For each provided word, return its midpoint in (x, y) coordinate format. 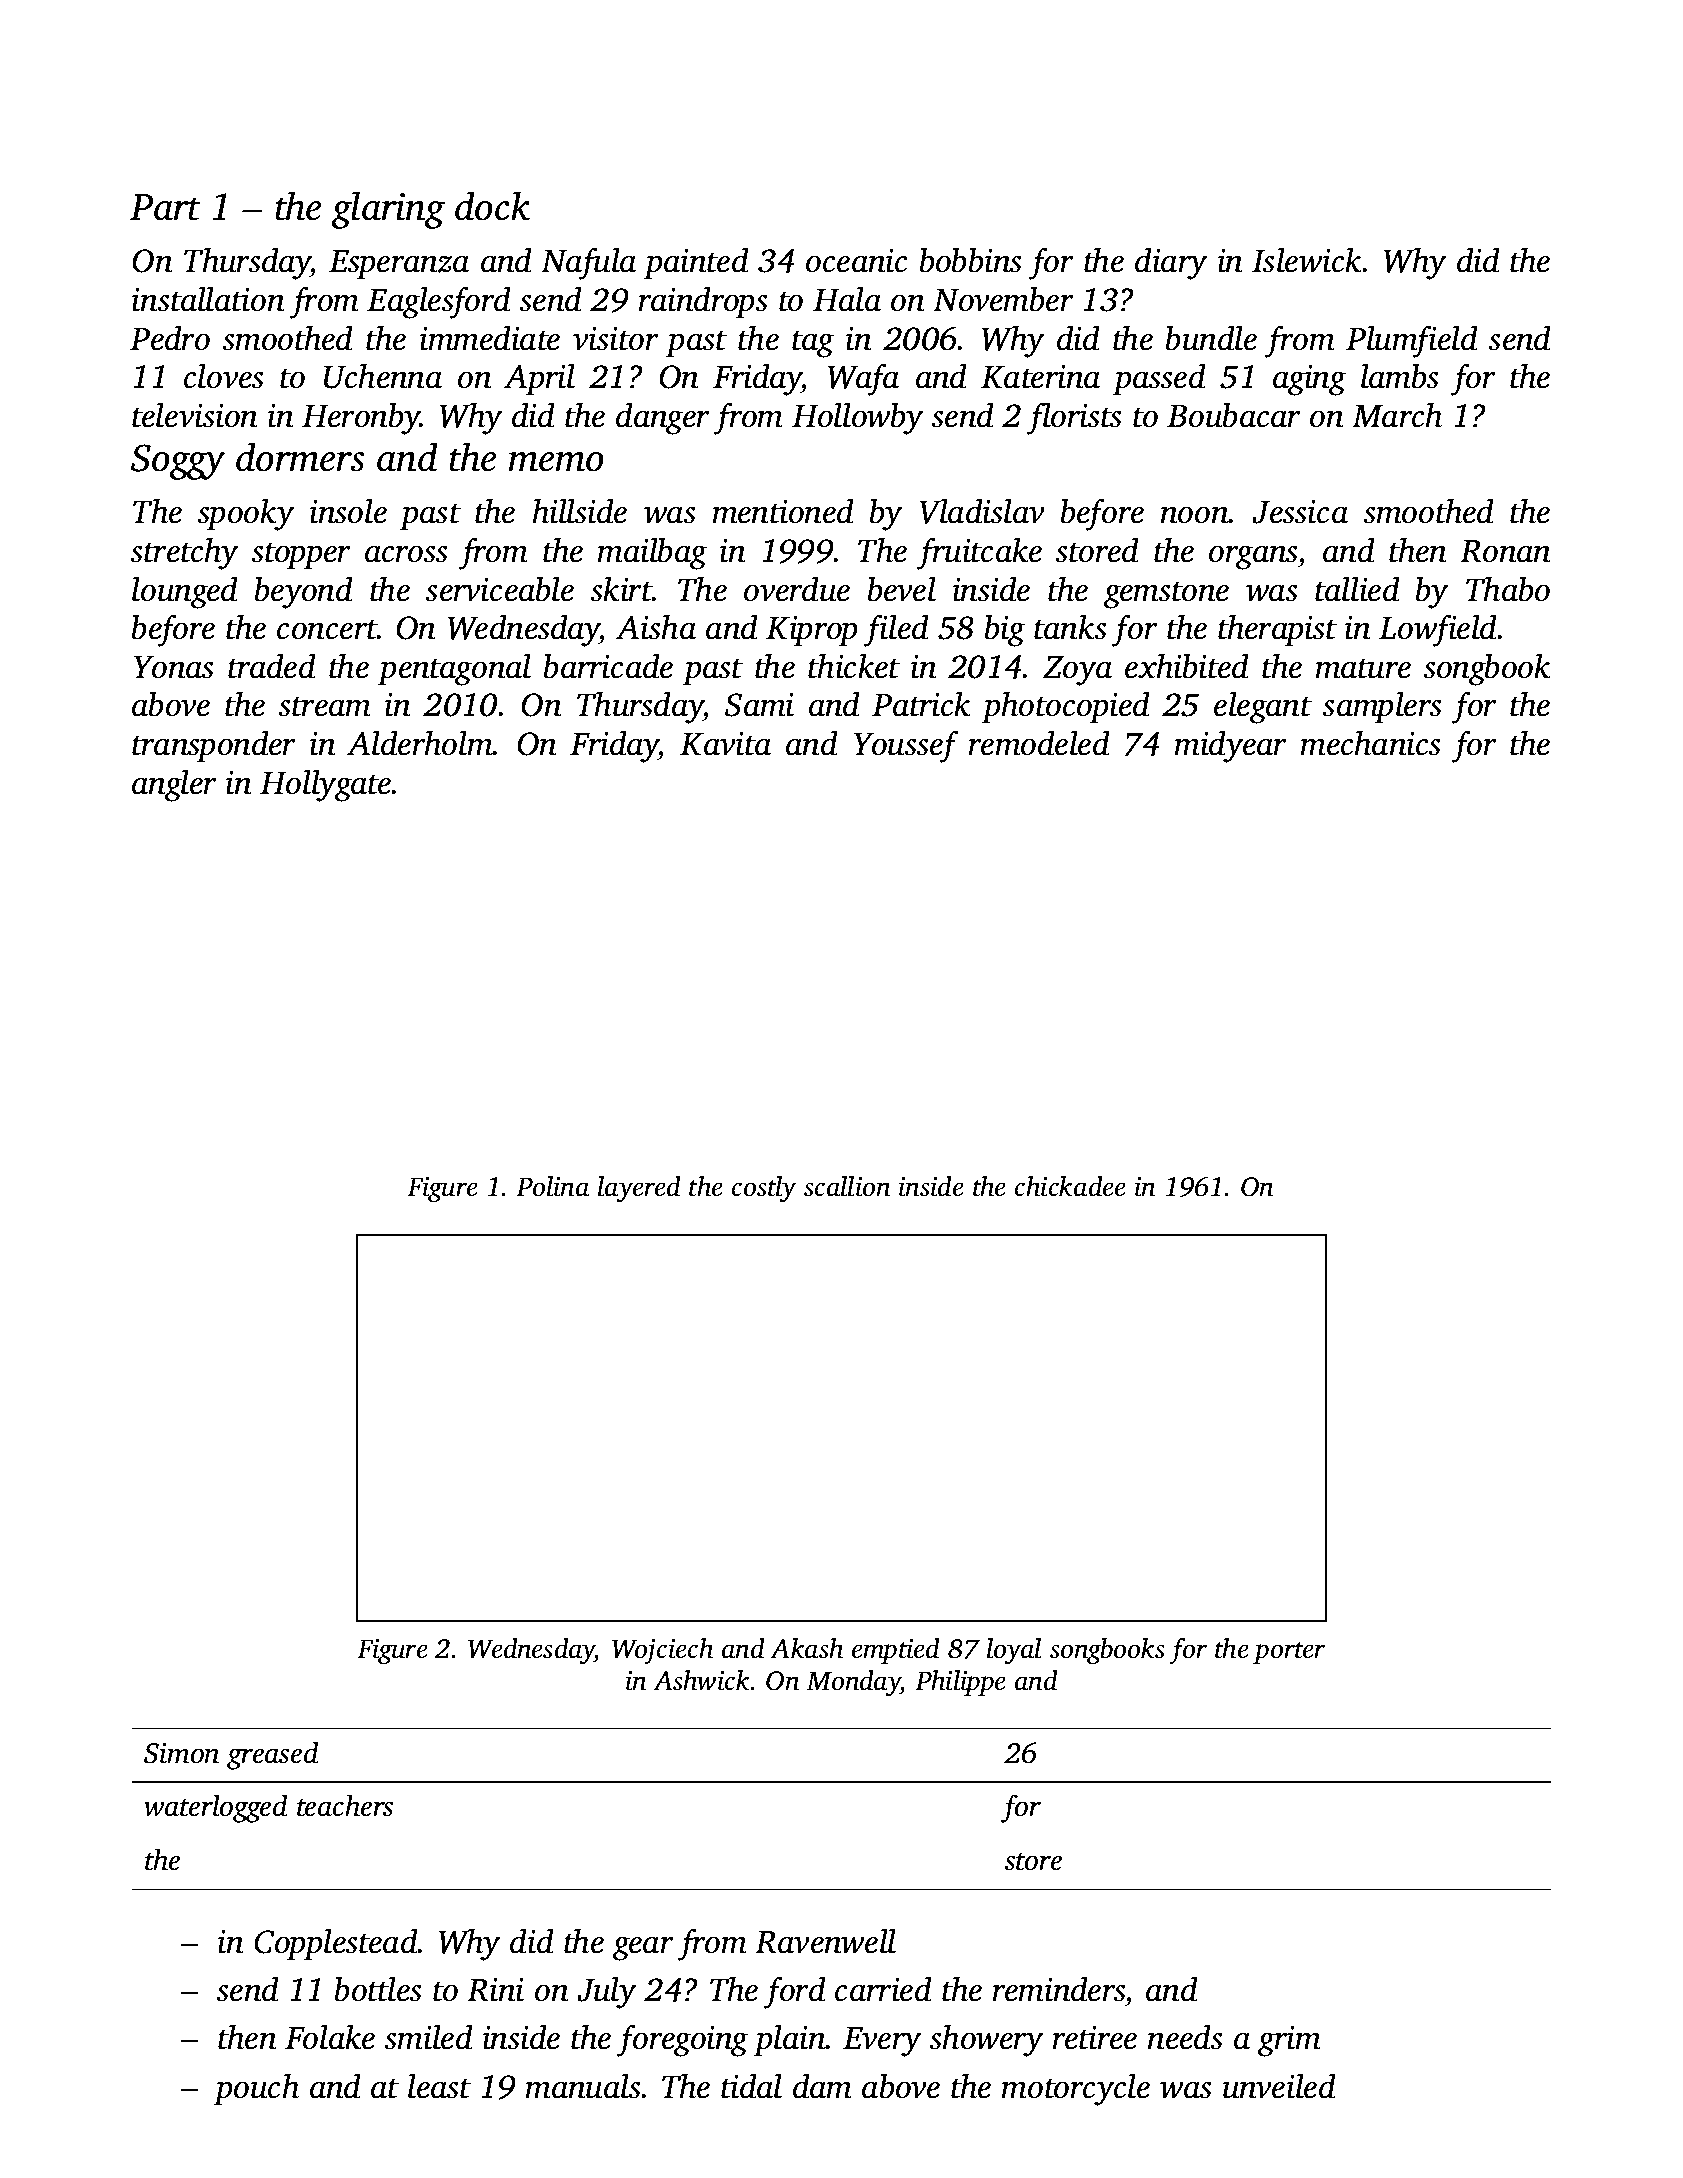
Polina (552, 1186)
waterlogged (215, 1808)
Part (165, 207)
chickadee (1070, 1186)
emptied (896, 1651)
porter (1289, 1653)
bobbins (970, 260)
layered (639, 1189)
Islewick (1307, 260)
